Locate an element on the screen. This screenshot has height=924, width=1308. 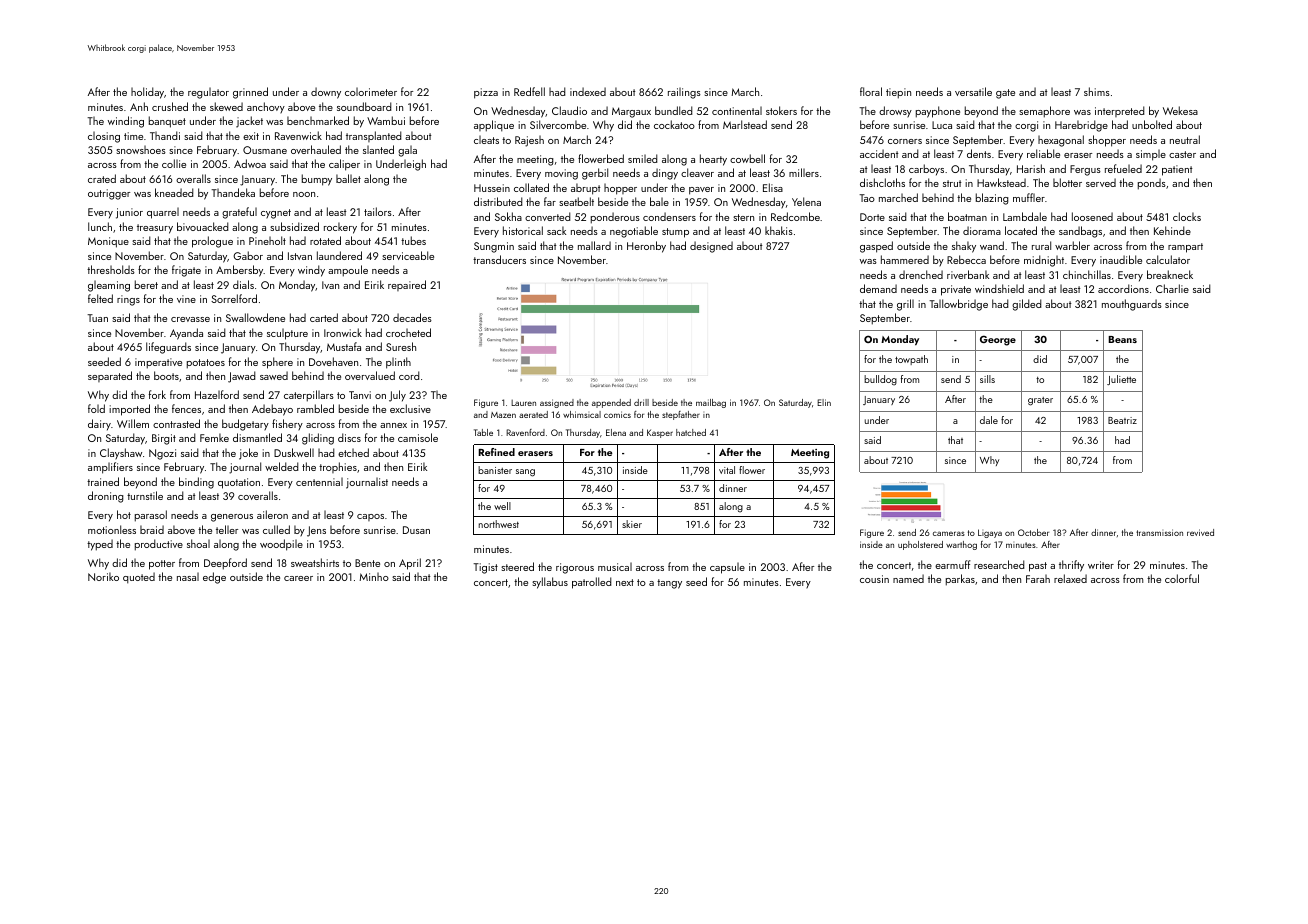
versatile is located at coordinates (973, 91).
